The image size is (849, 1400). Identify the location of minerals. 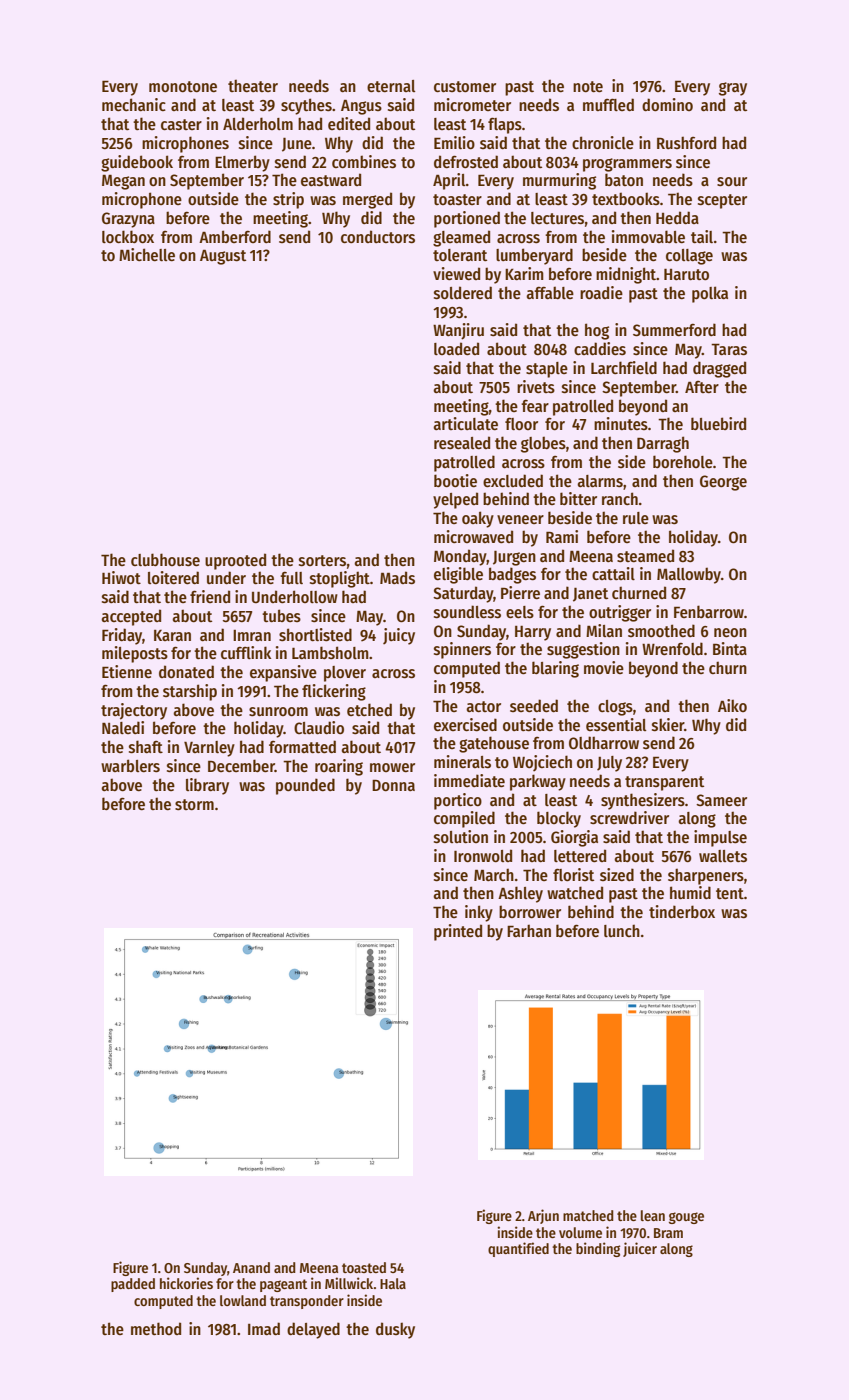
(462, 762).
